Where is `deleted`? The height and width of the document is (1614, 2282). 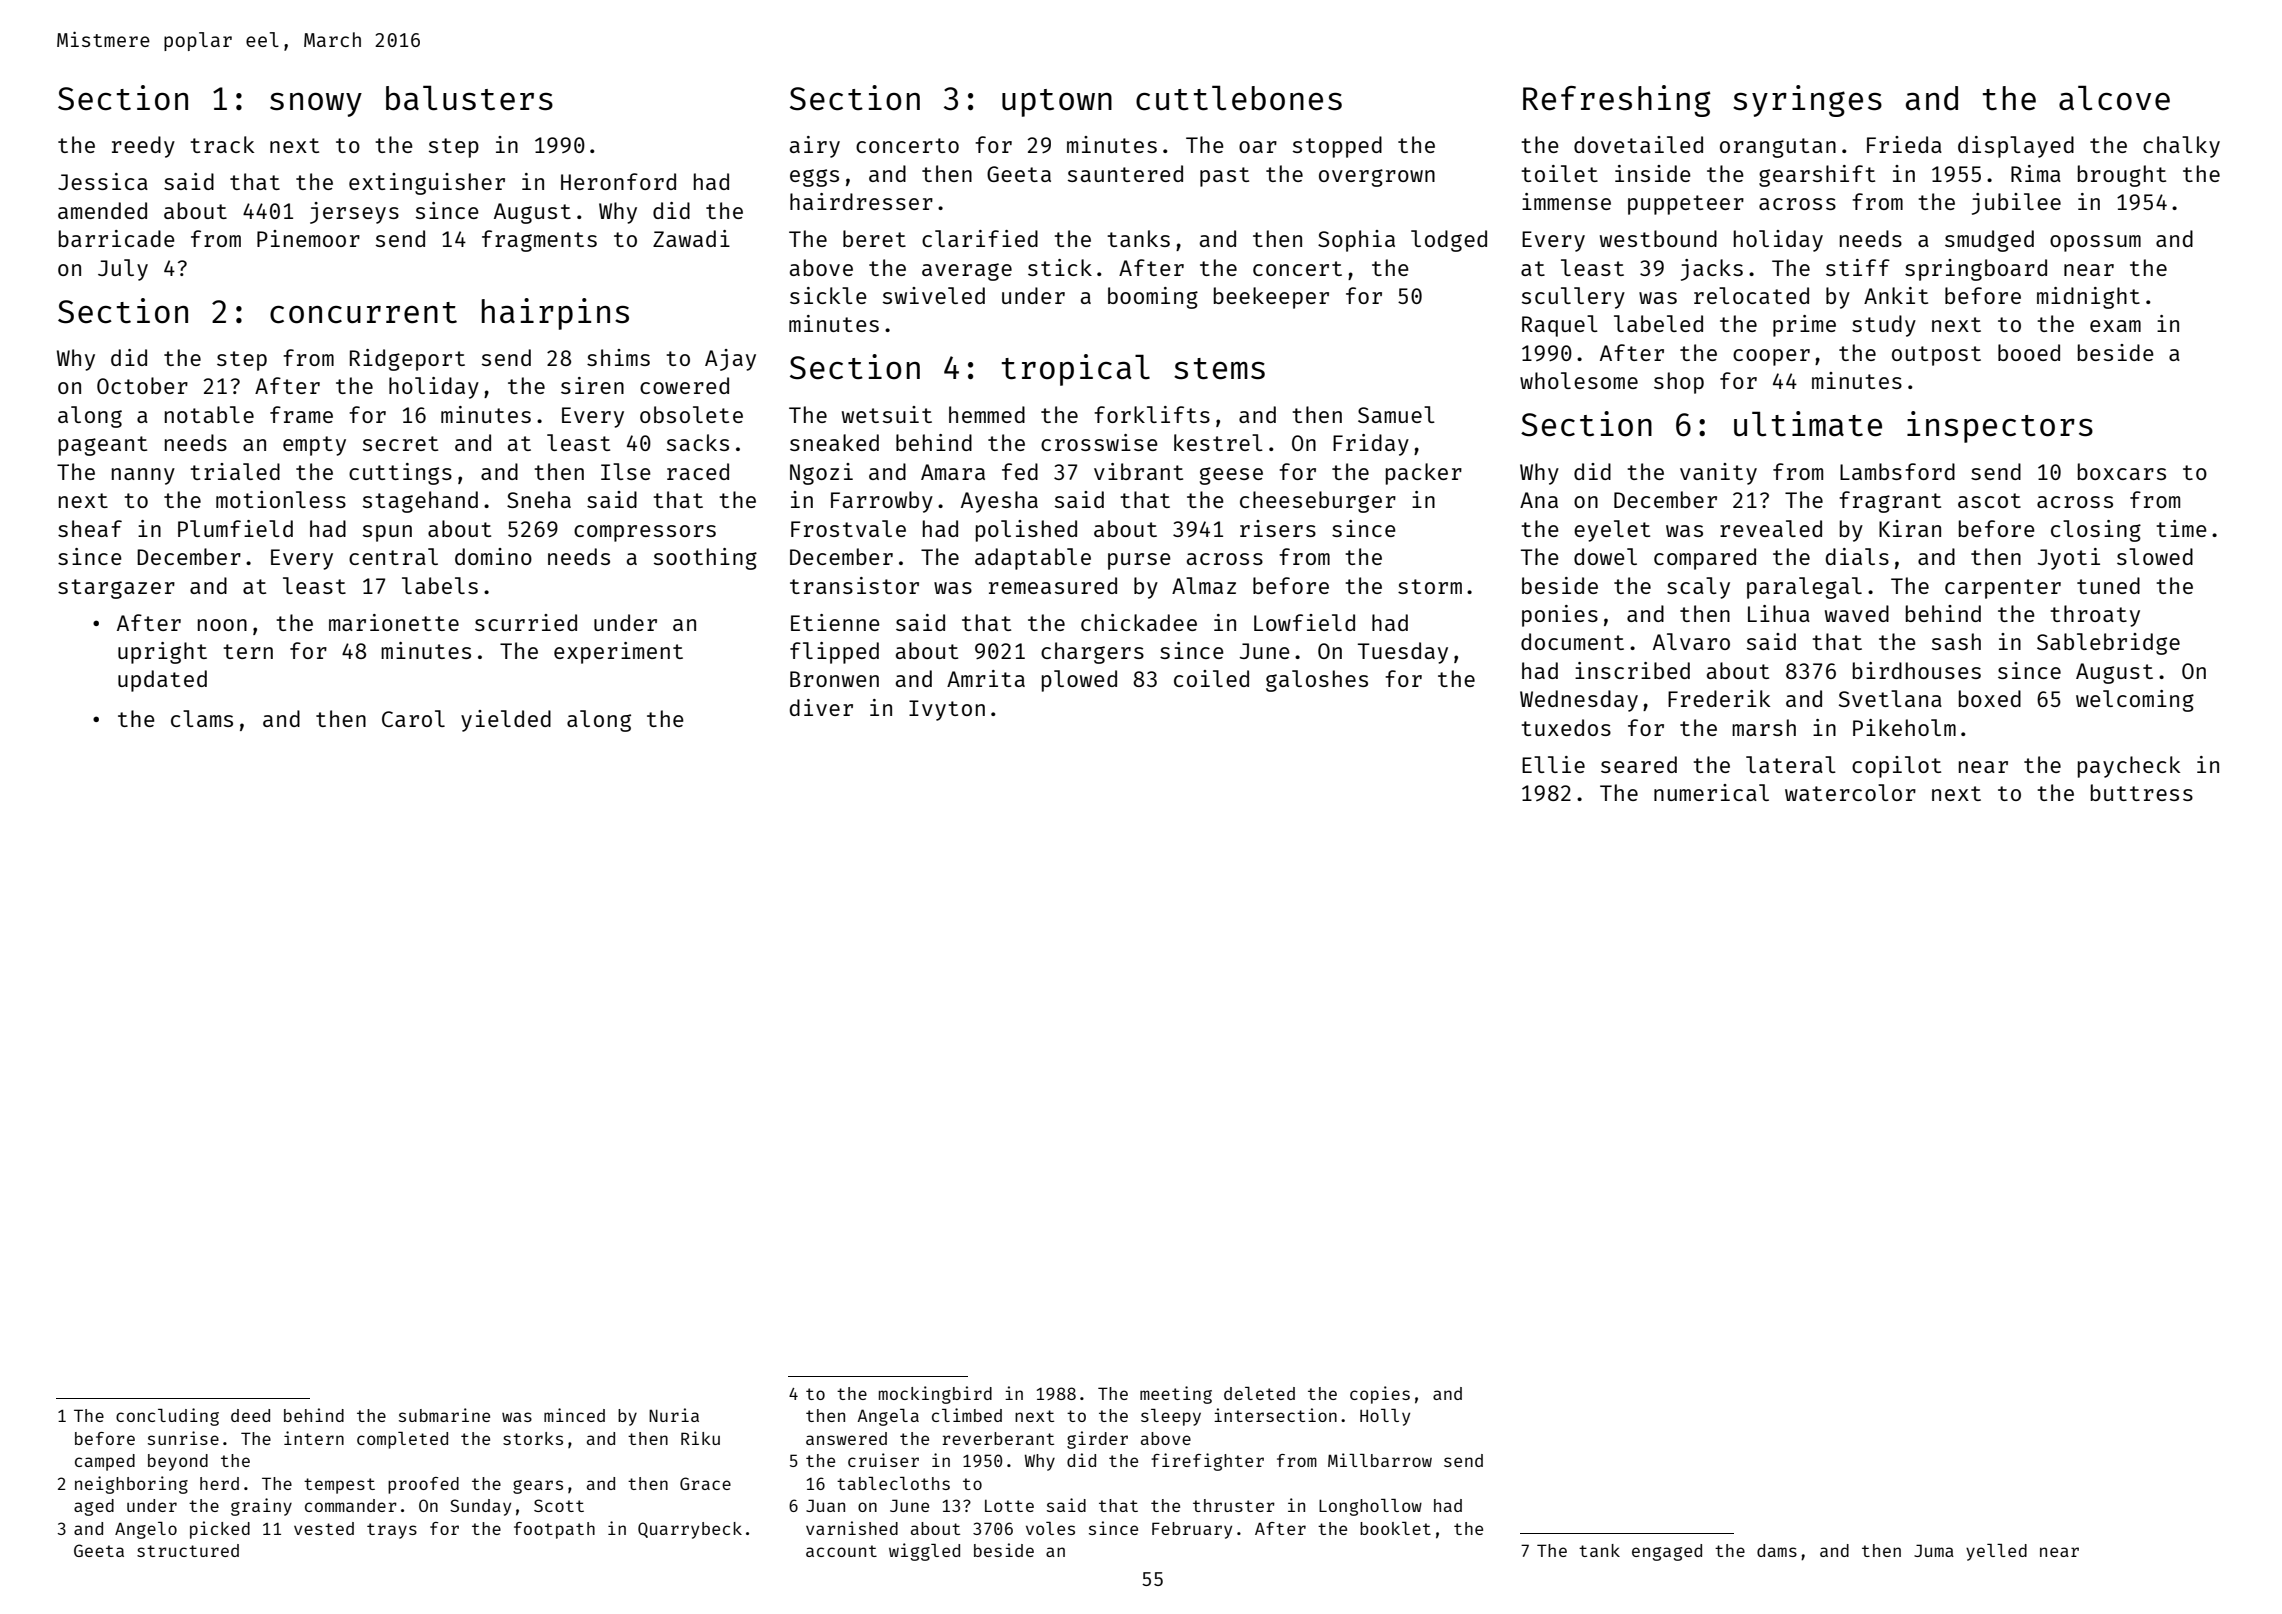
deleted is located at coordinates (1259, 1393).
